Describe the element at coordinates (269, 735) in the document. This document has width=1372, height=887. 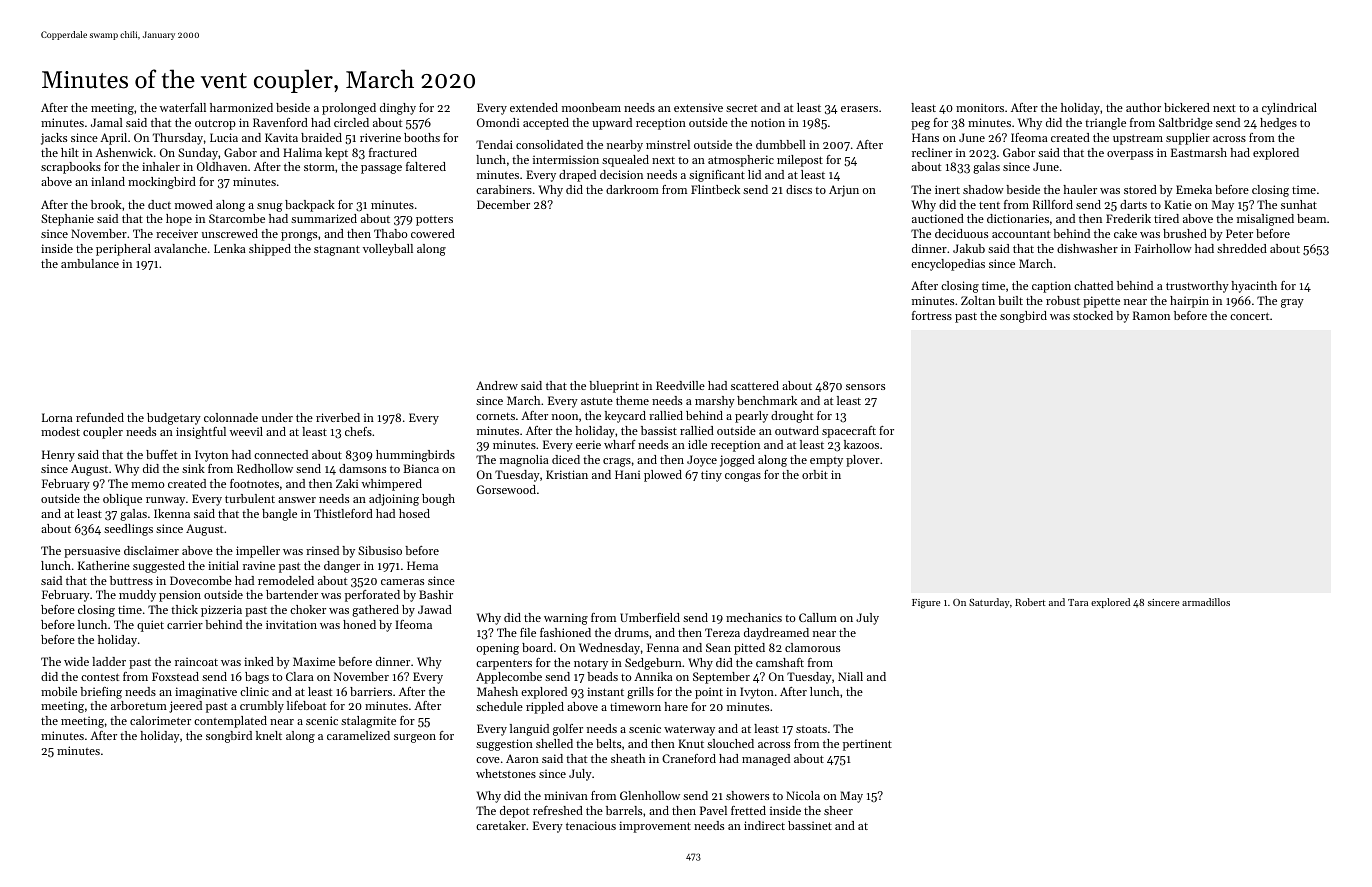
I see `knelt` at that location.
